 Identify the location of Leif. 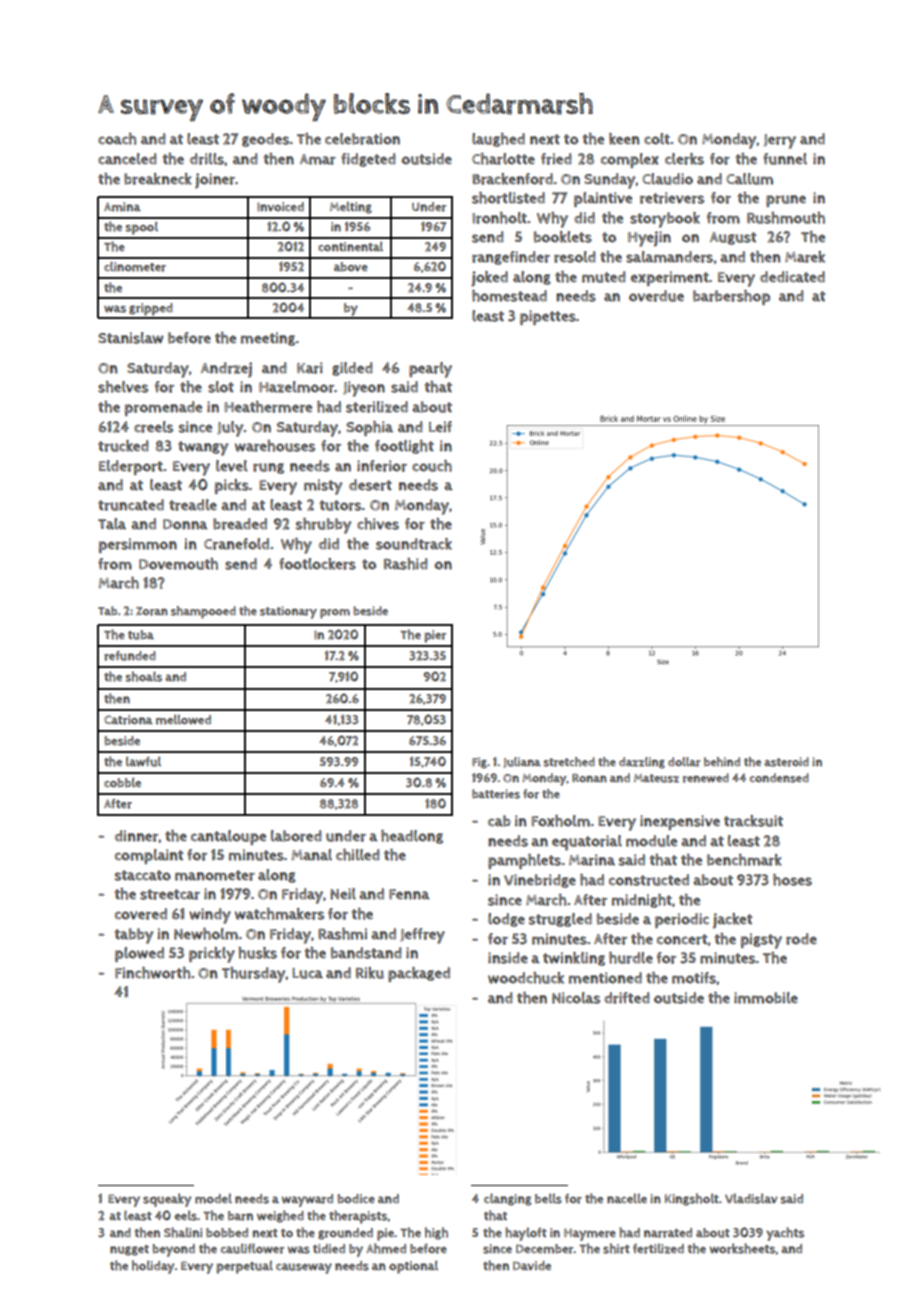
(440, 427).
